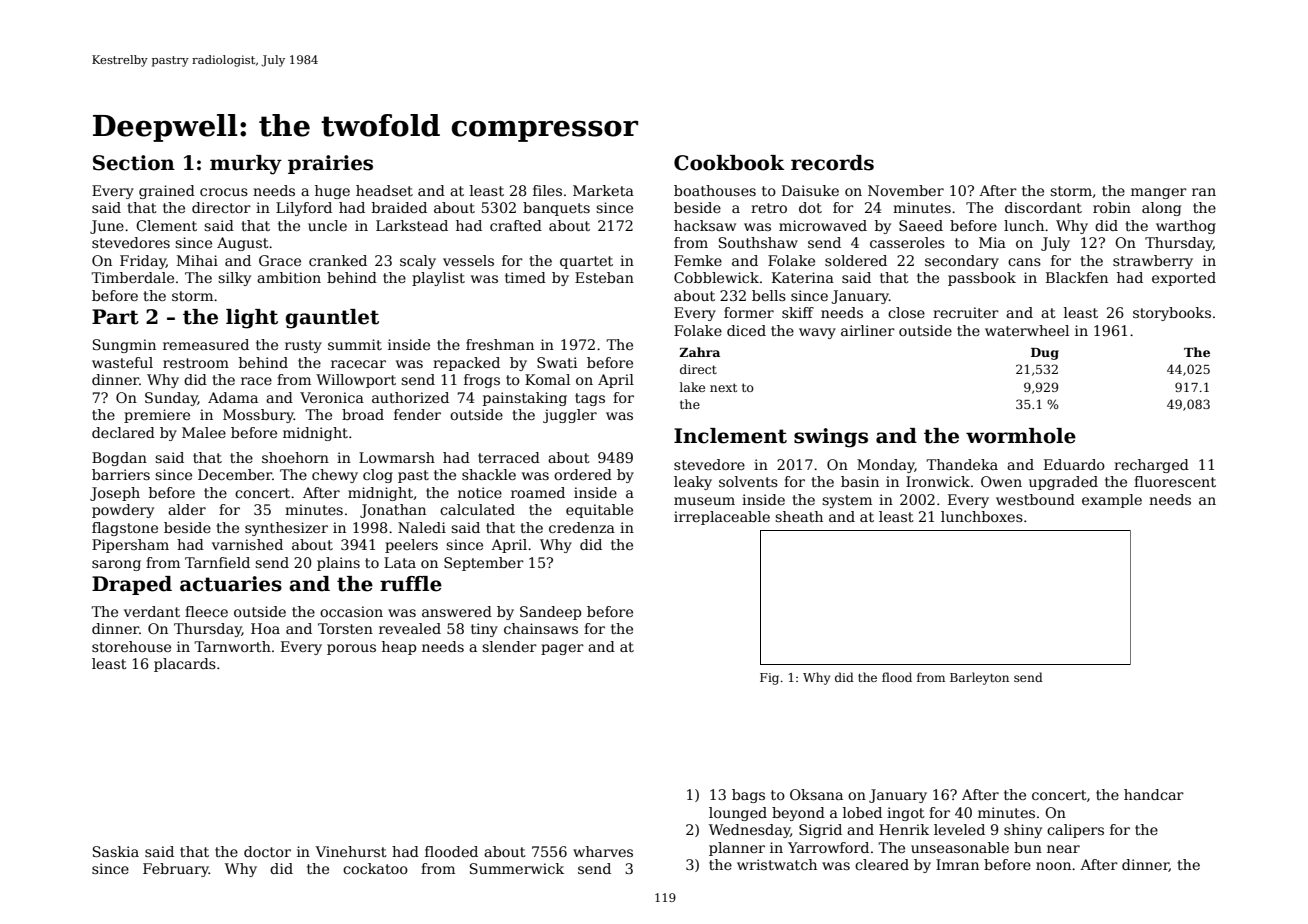  Describe the element at coordinates (1021, 436) in the page. I see `wormhole` at that location.
